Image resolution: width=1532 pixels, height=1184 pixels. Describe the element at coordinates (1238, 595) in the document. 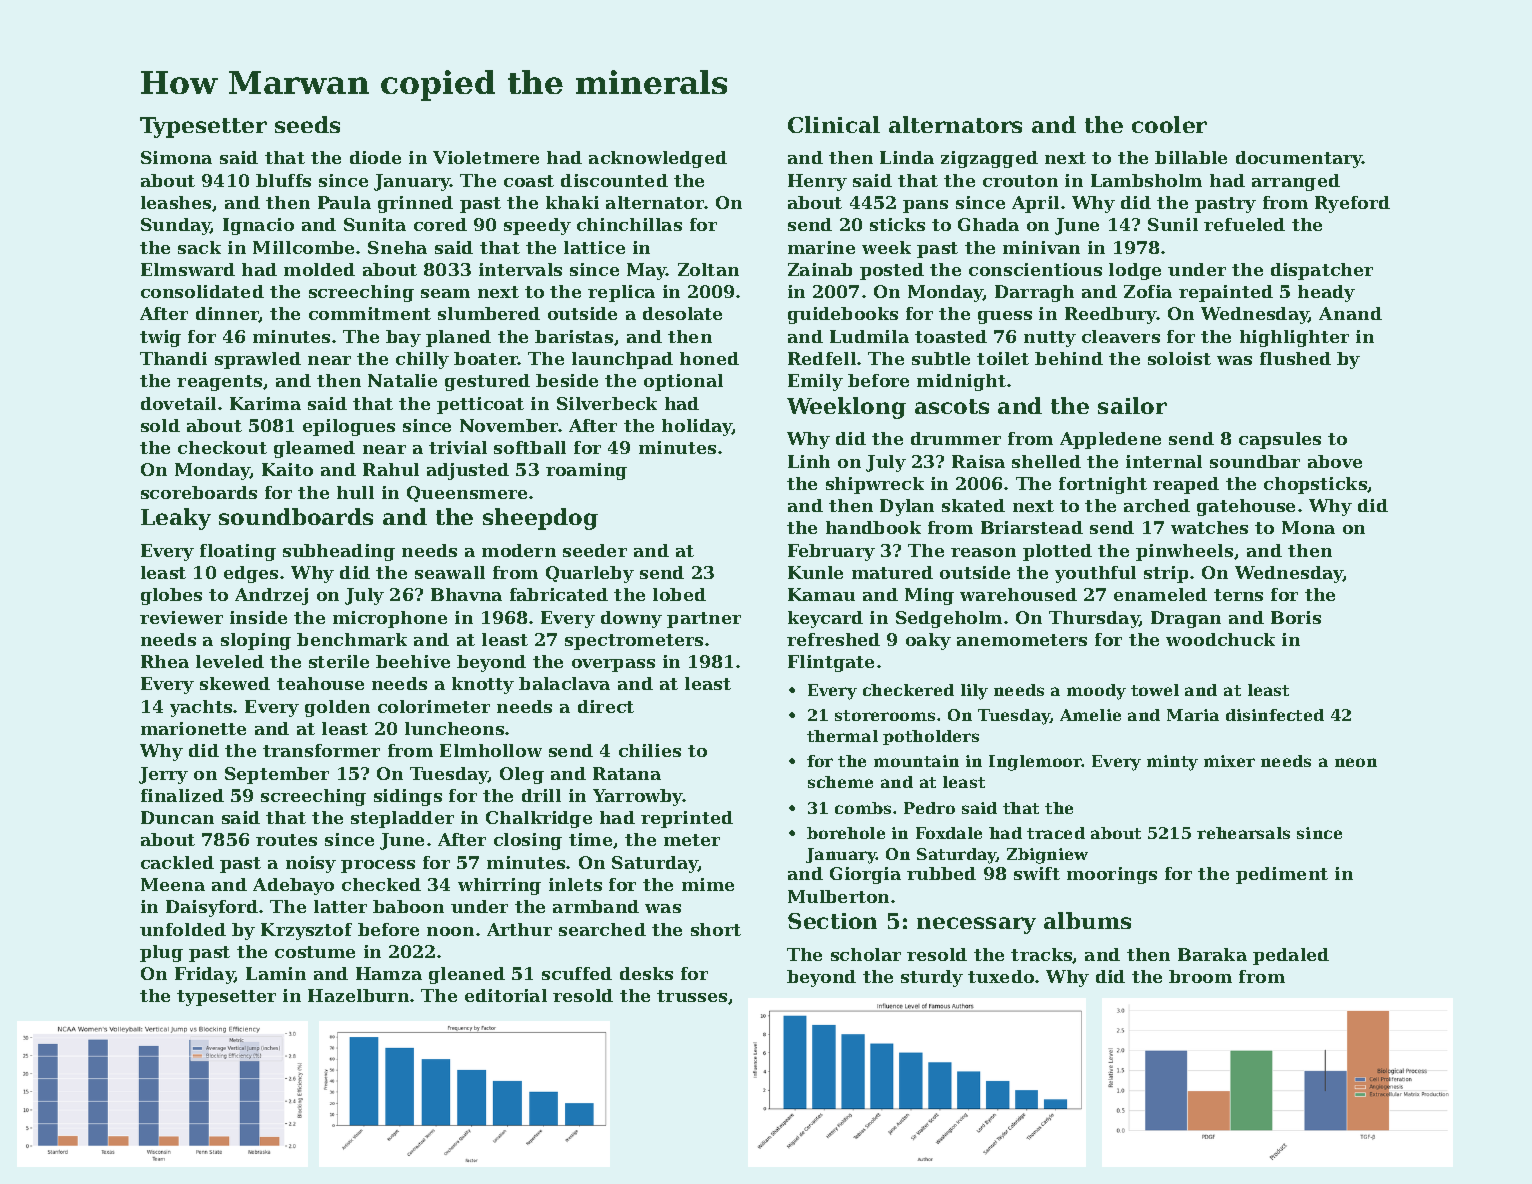

I see `terns` at that location.
